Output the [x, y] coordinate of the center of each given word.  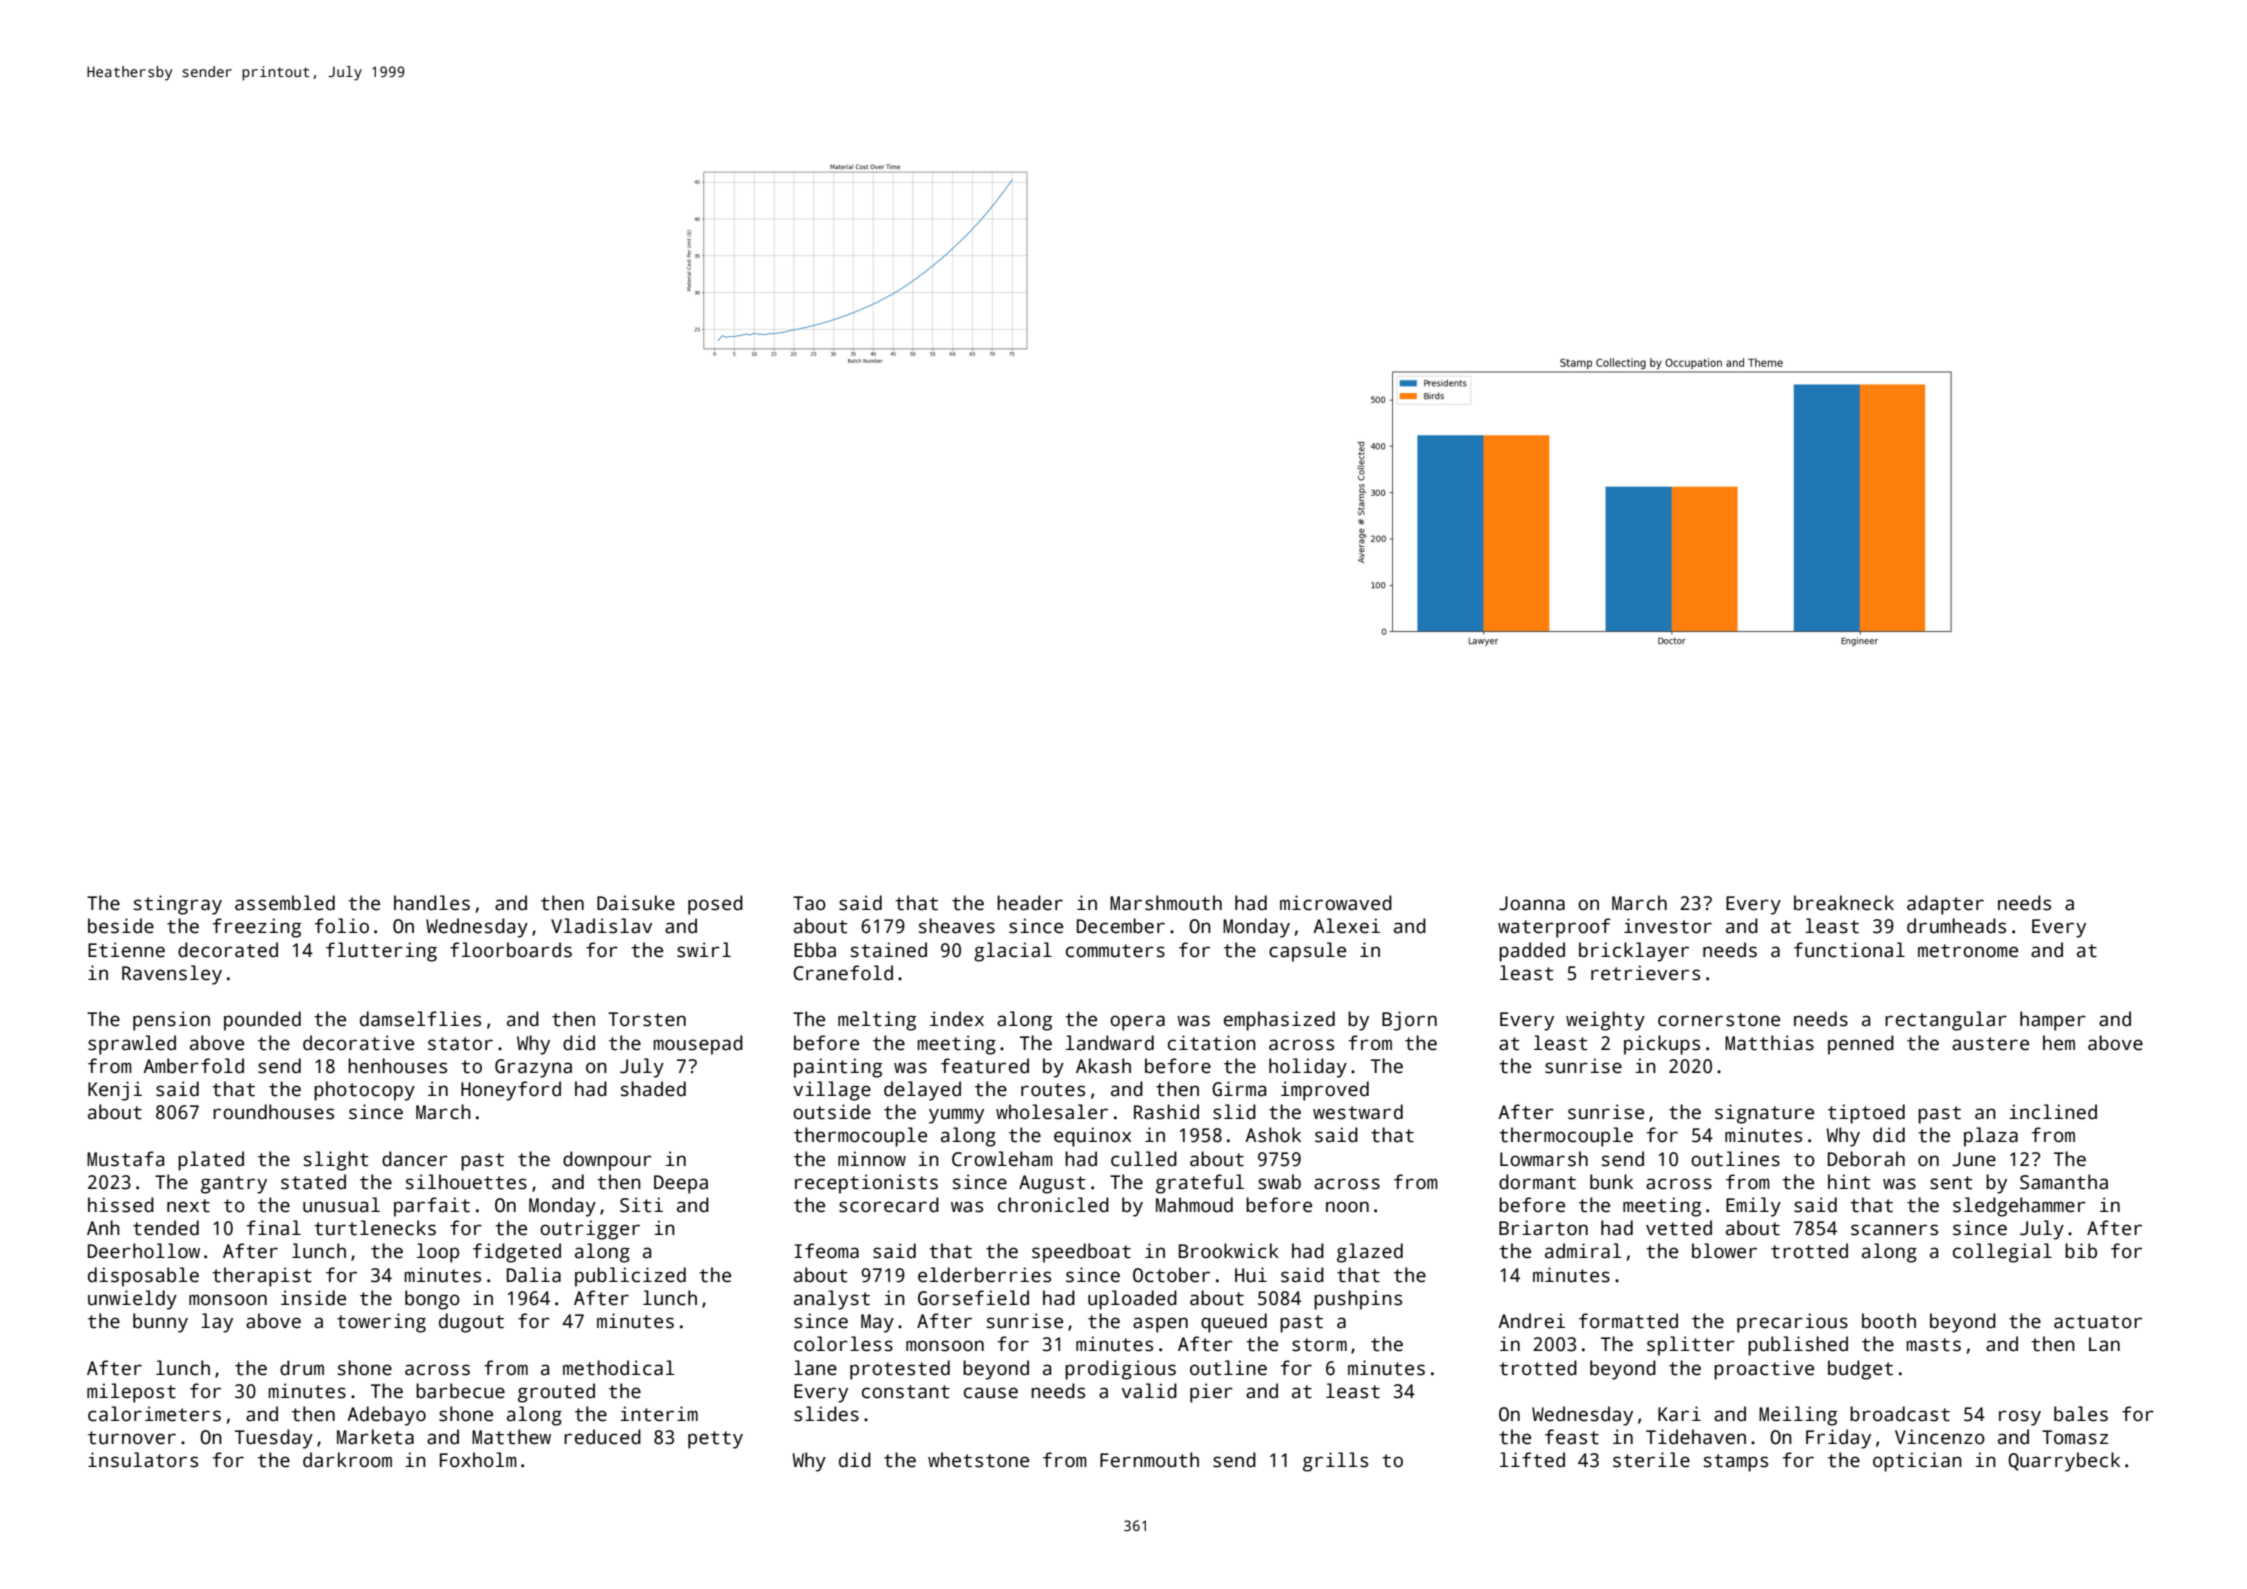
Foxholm [478, 1460]
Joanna [1532, 903]
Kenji [115, 1091]
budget [1860, 1370]
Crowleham [1002, 1159]
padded [1532, 952]
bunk [1611, 1182]
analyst [832, 1300]
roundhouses [273, 1112]
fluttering [381, 952]
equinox [1092, 1137]
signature [1764, 1114]
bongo [432, 1300]
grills [1335, 1462]
